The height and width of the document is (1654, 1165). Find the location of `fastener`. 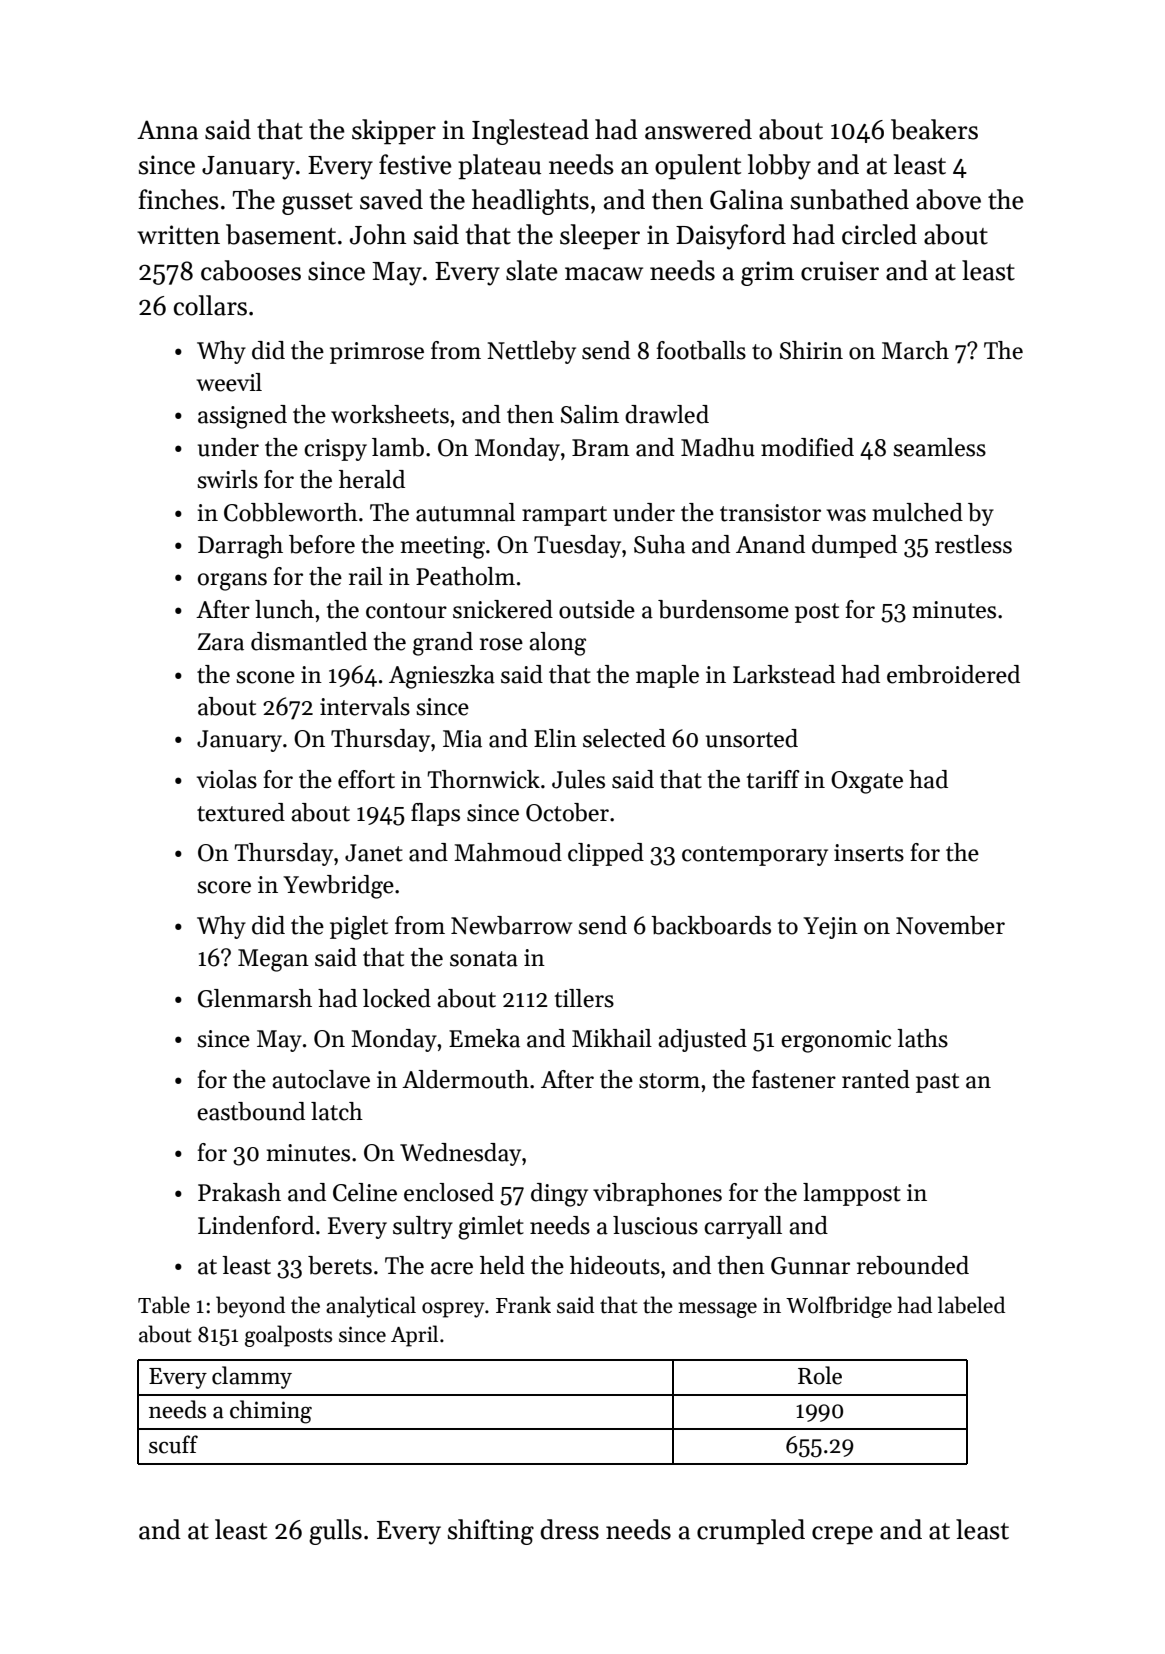

fastener is located at coordinates (794, 1079).
